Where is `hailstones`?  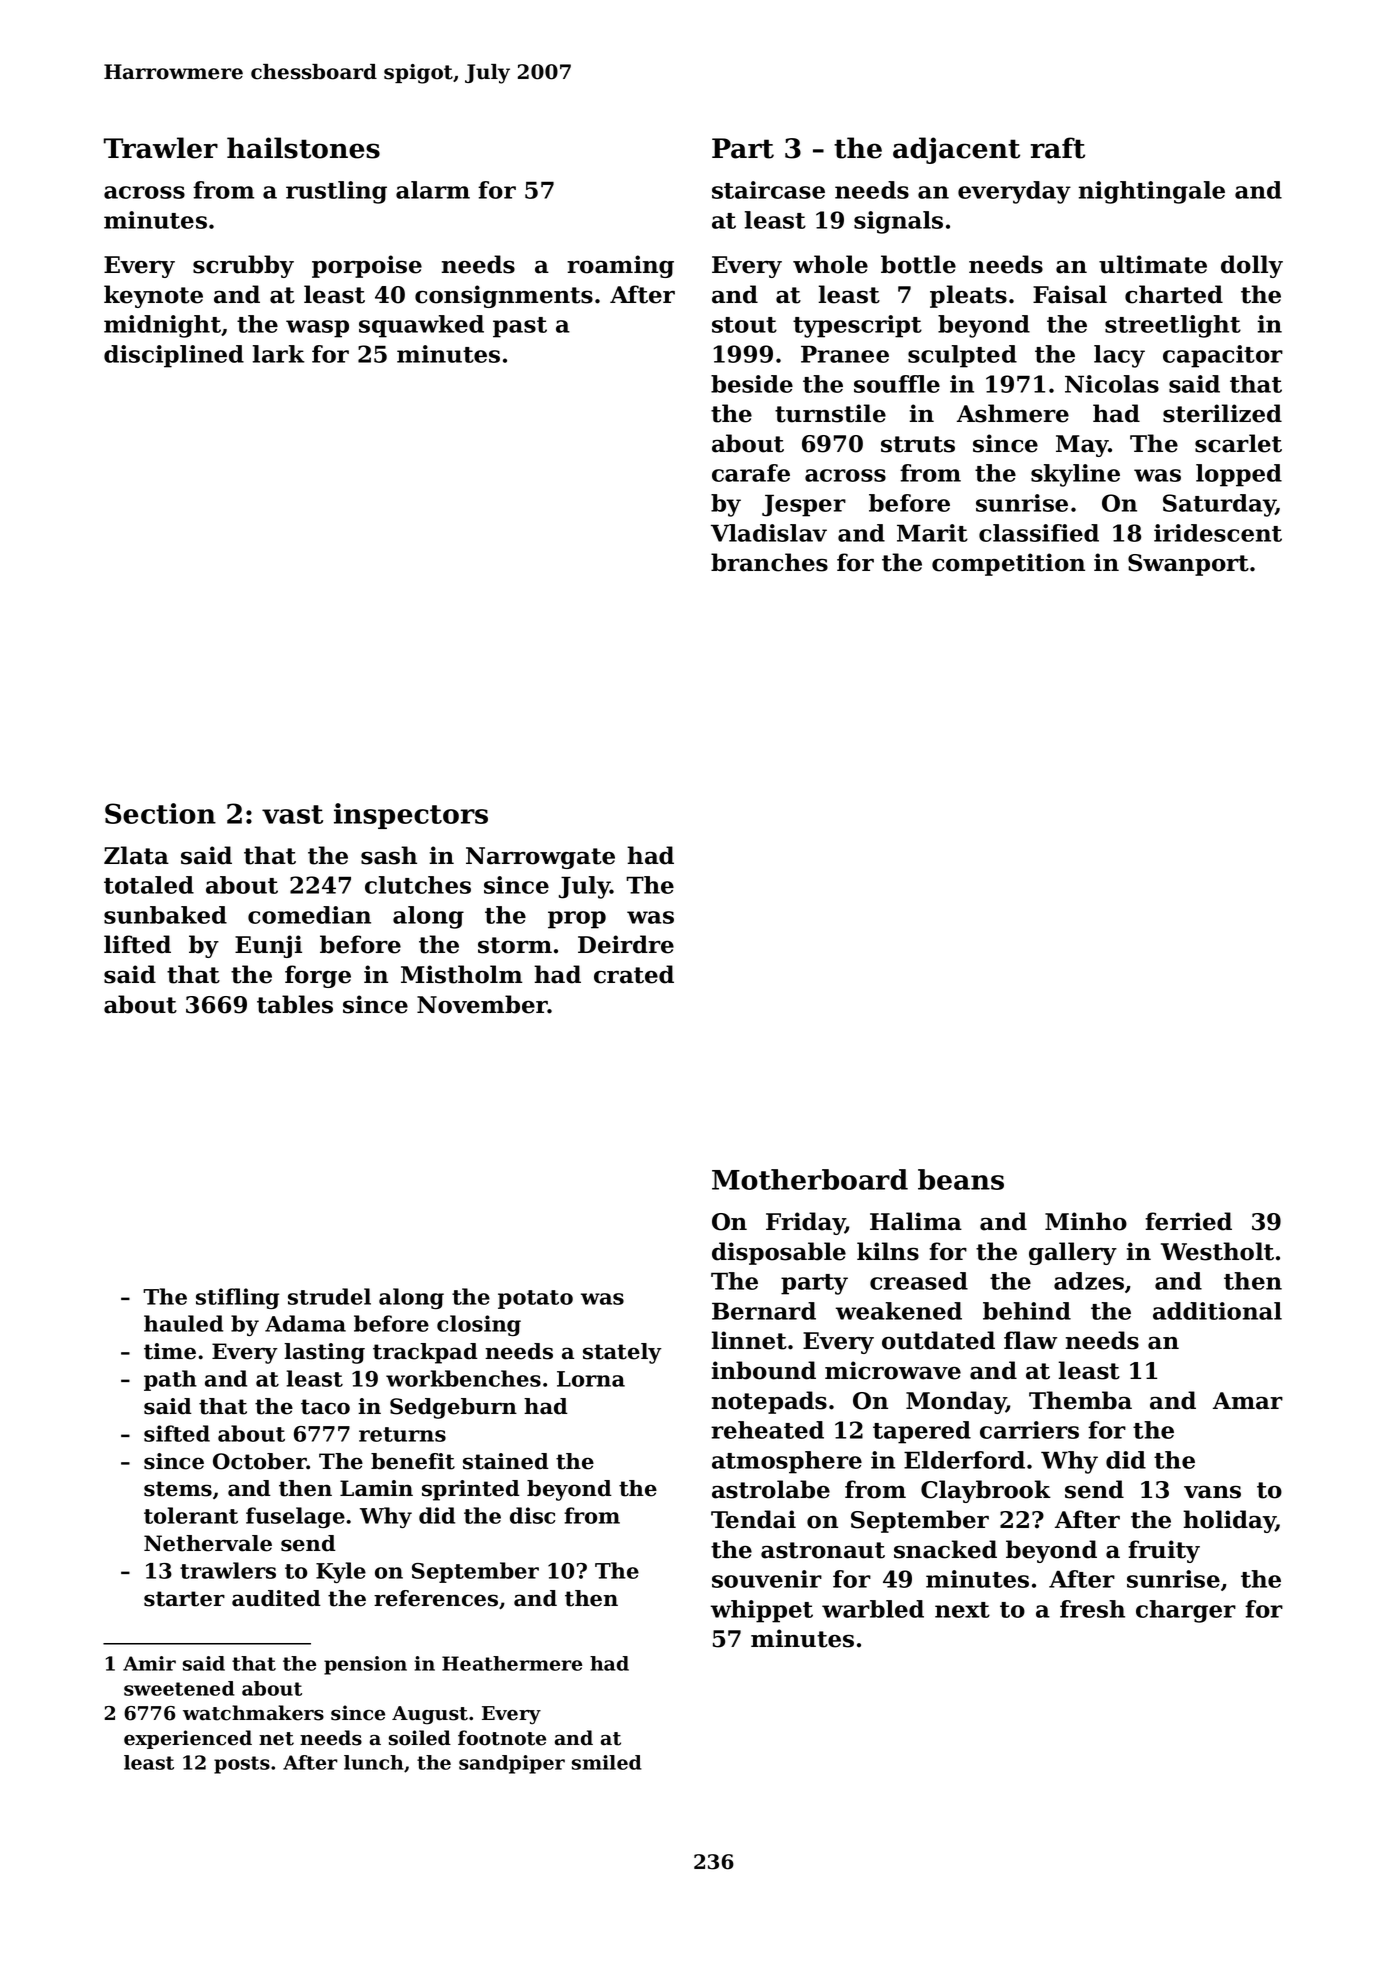 hailstones is located at coordinates (303, 148).
